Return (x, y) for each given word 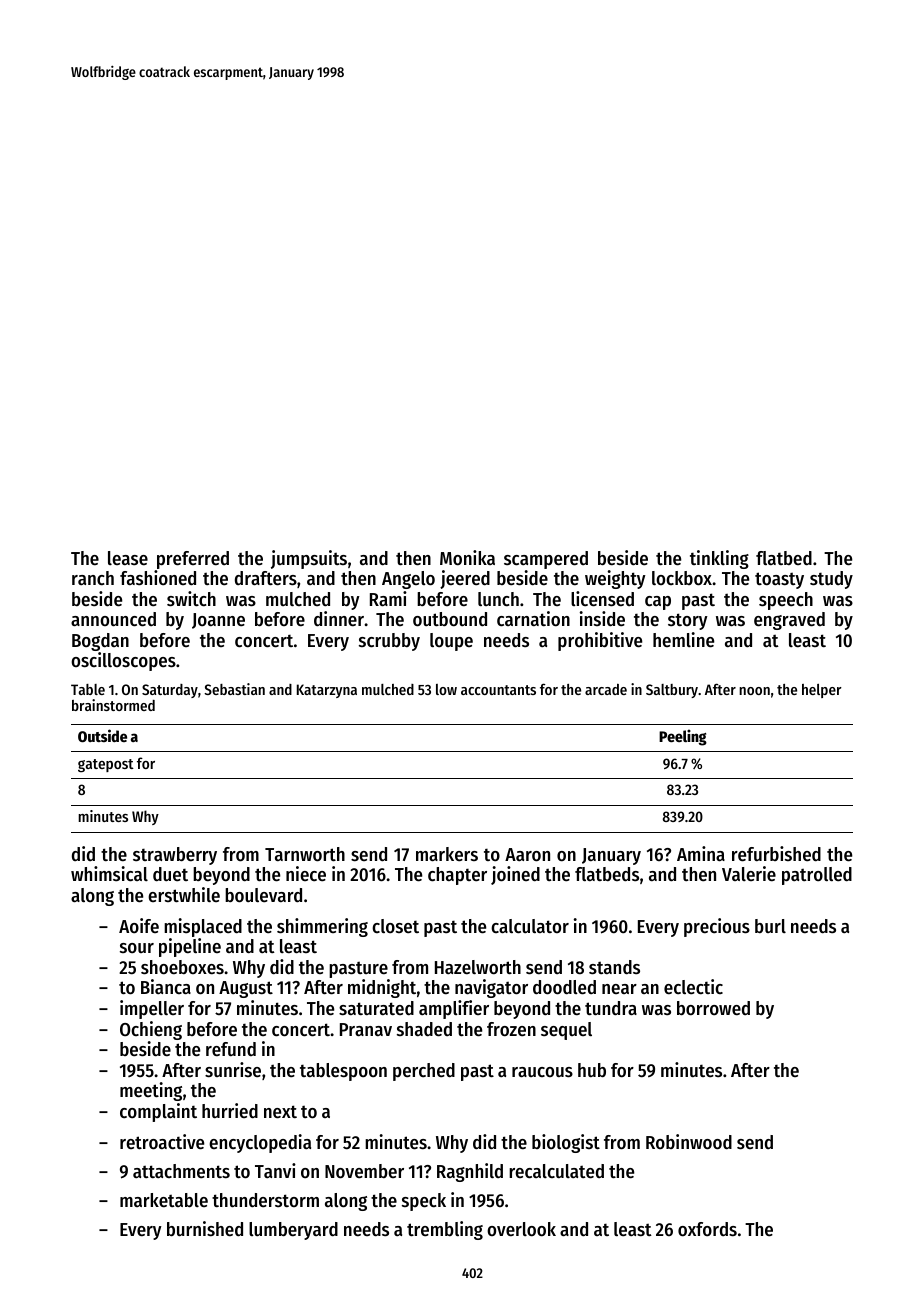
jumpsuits (309, 559)
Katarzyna (327, 691)
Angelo (408, 580)
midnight (382, 988)
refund (231, 1049)
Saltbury (672, 691)
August (246, 989)
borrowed (713, 1008)
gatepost (106, 766)
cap (658, 603)
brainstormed (113, 705)
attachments (181, 1171)
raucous (542, 1072)
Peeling (683, 737)
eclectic (693, 987)
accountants (498, 690)
